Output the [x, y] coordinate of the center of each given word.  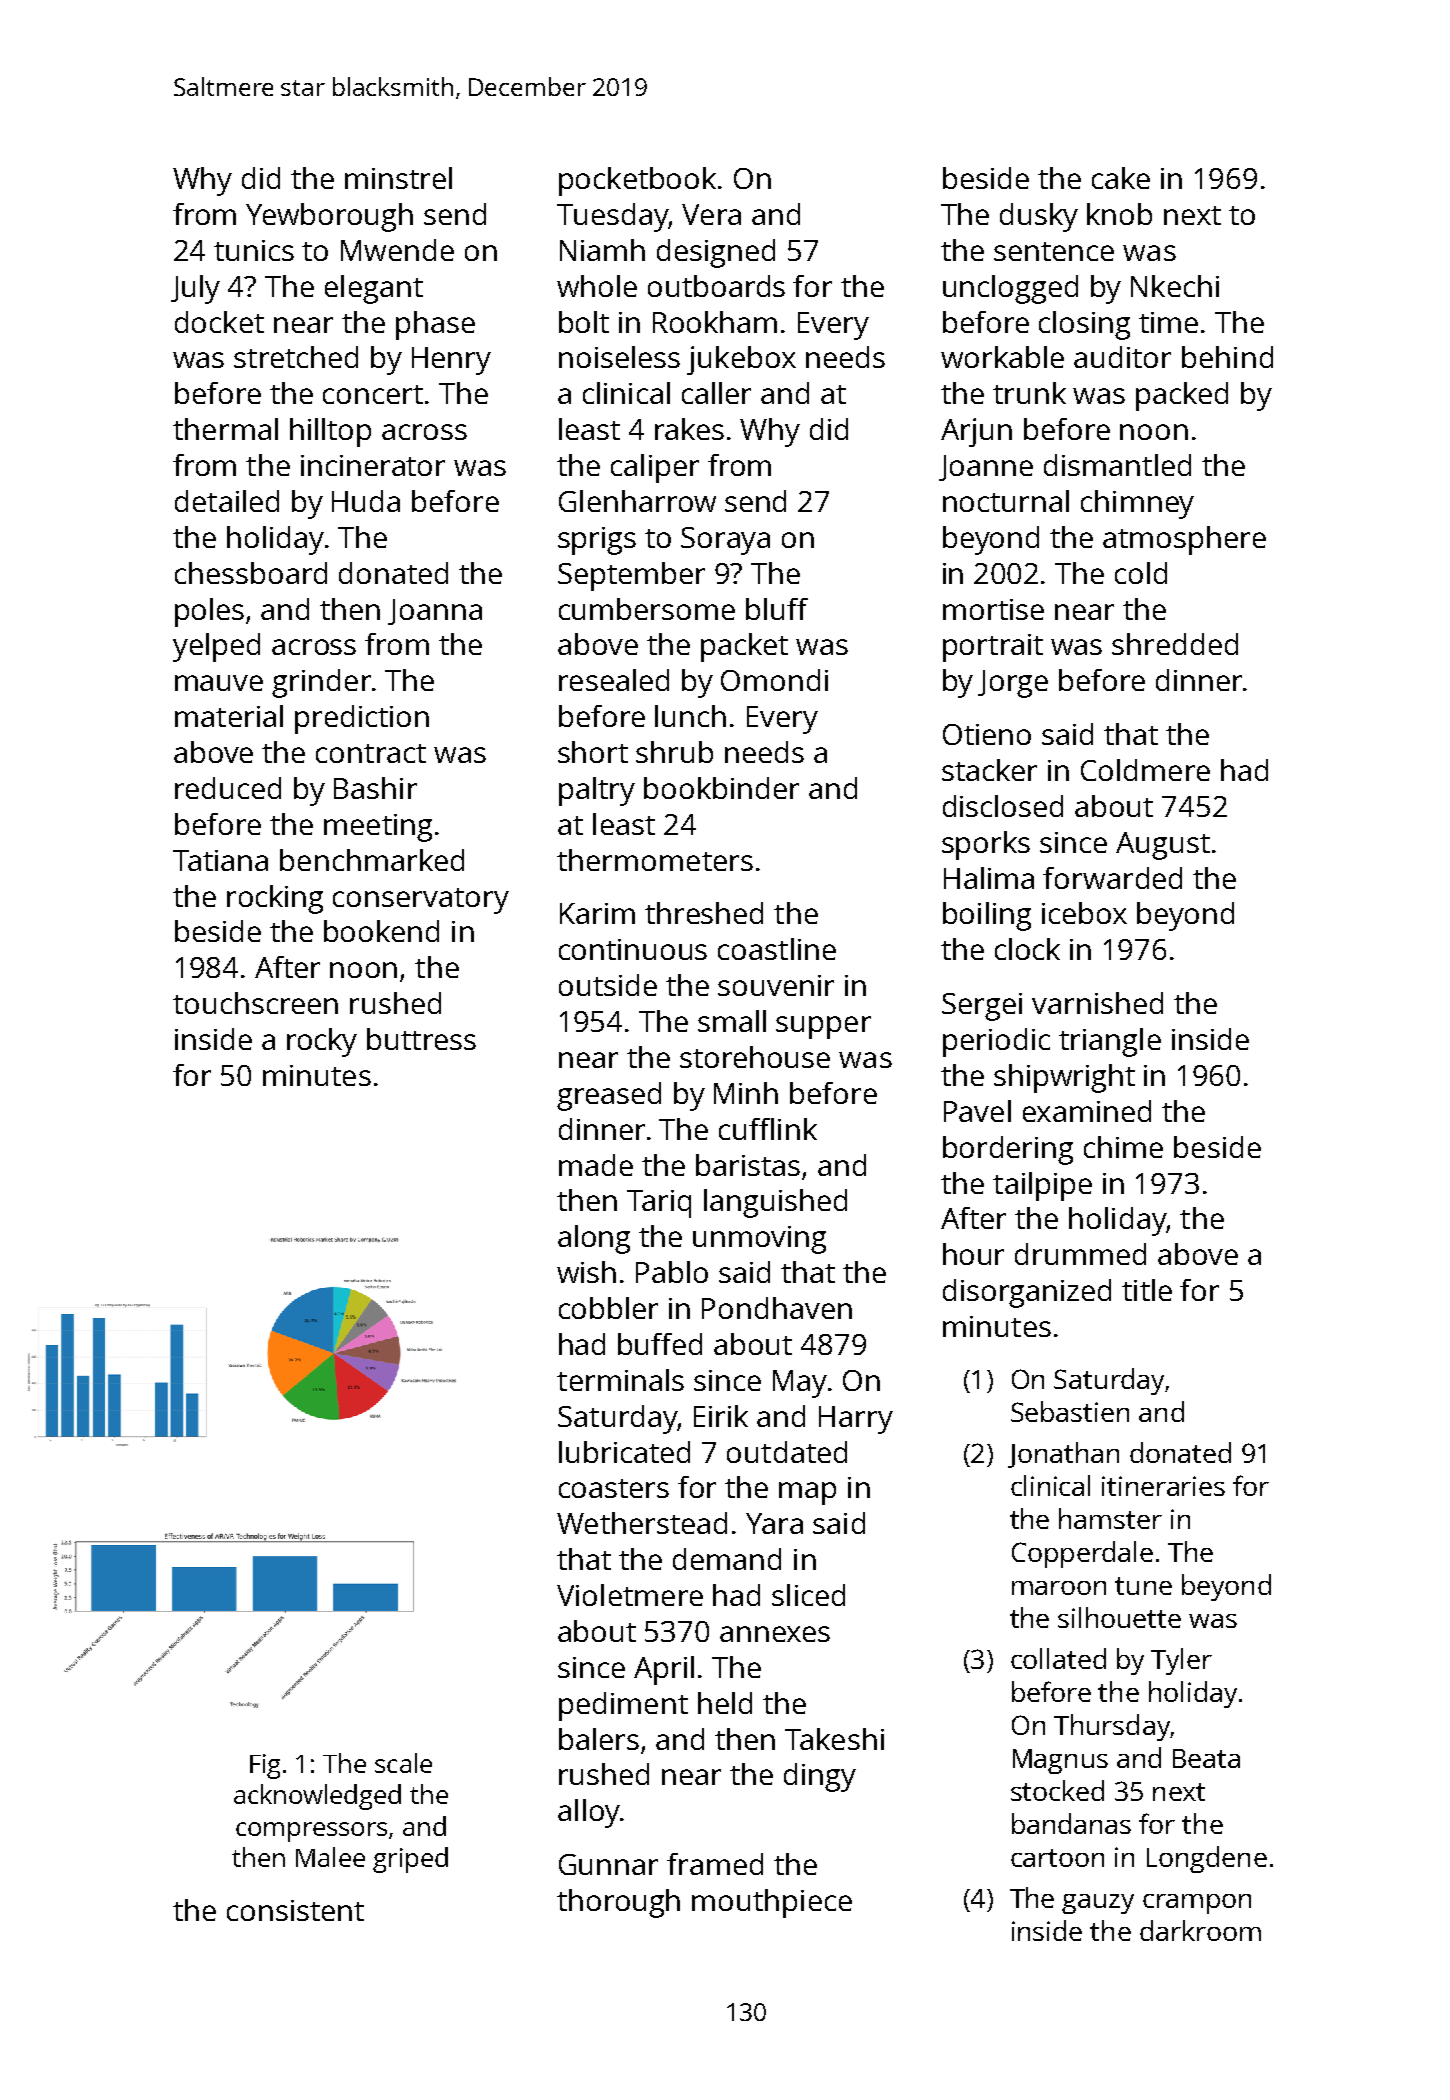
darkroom [1200, 1930]
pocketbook [637, 181]
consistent [295, 1910]
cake [1121, 178]
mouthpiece [772, 1903]
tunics [254, 250]
